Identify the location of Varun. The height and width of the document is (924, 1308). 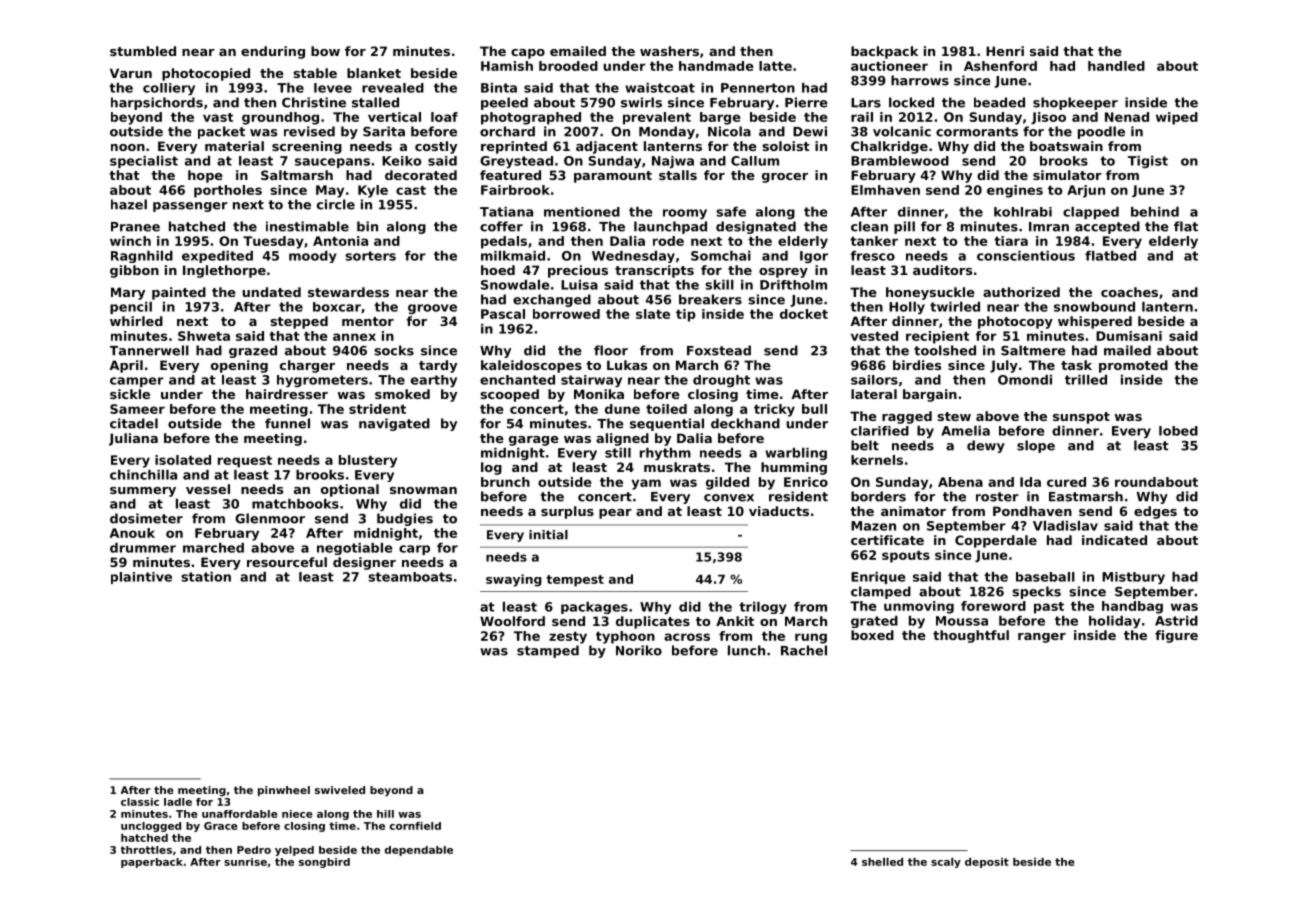
(131, 73).
